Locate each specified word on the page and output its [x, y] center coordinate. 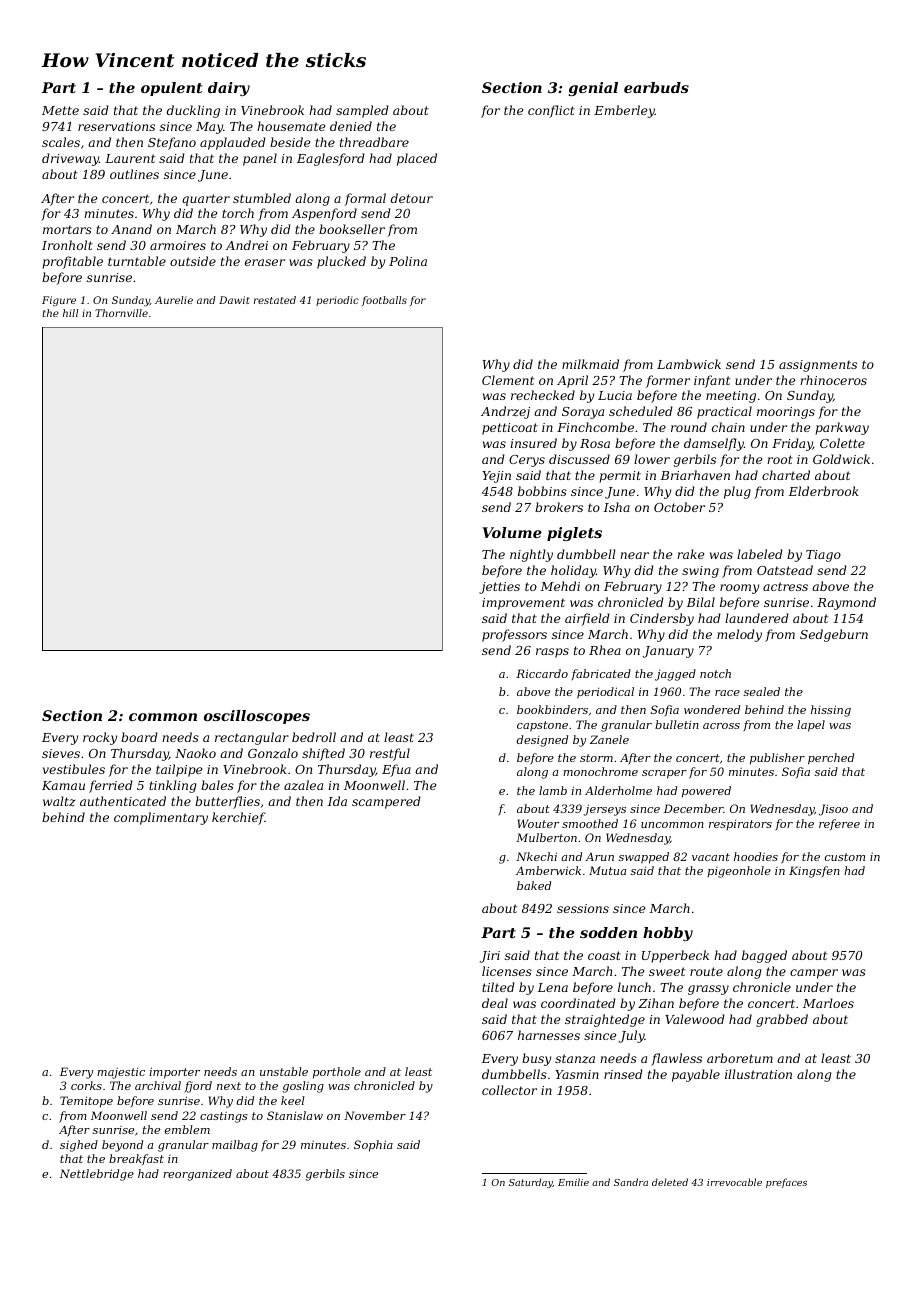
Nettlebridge [97, 1175]
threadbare [374, 142]
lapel [811, 726]
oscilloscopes [257, 717]
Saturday [531, 1183]
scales [61, 142]
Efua [396, 770]
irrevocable [734, 1182]
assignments [818, 366]
